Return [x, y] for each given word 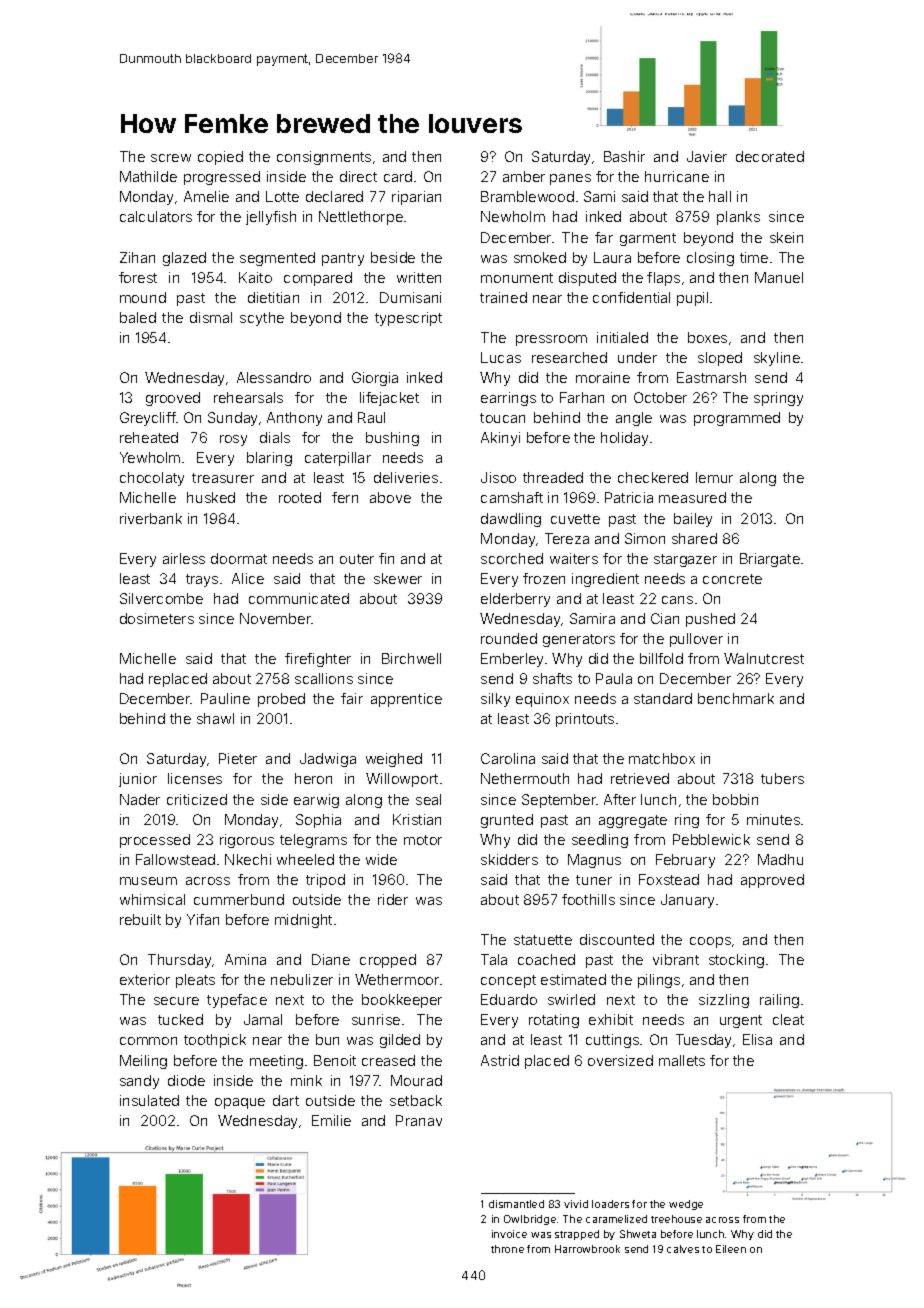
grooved [173, 399]
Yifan [203, 919]
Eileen [731, 1249]
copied [220, 158]
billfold [661, 658]
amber [524, 176]
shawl [215, 718]
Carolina [508, 758]
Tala [494, 959]
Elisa [757, 1039]
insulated [149, 1100]
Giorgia [375, 379]
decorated [770, 156]
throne [507, 1249]
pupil [692, 299]
